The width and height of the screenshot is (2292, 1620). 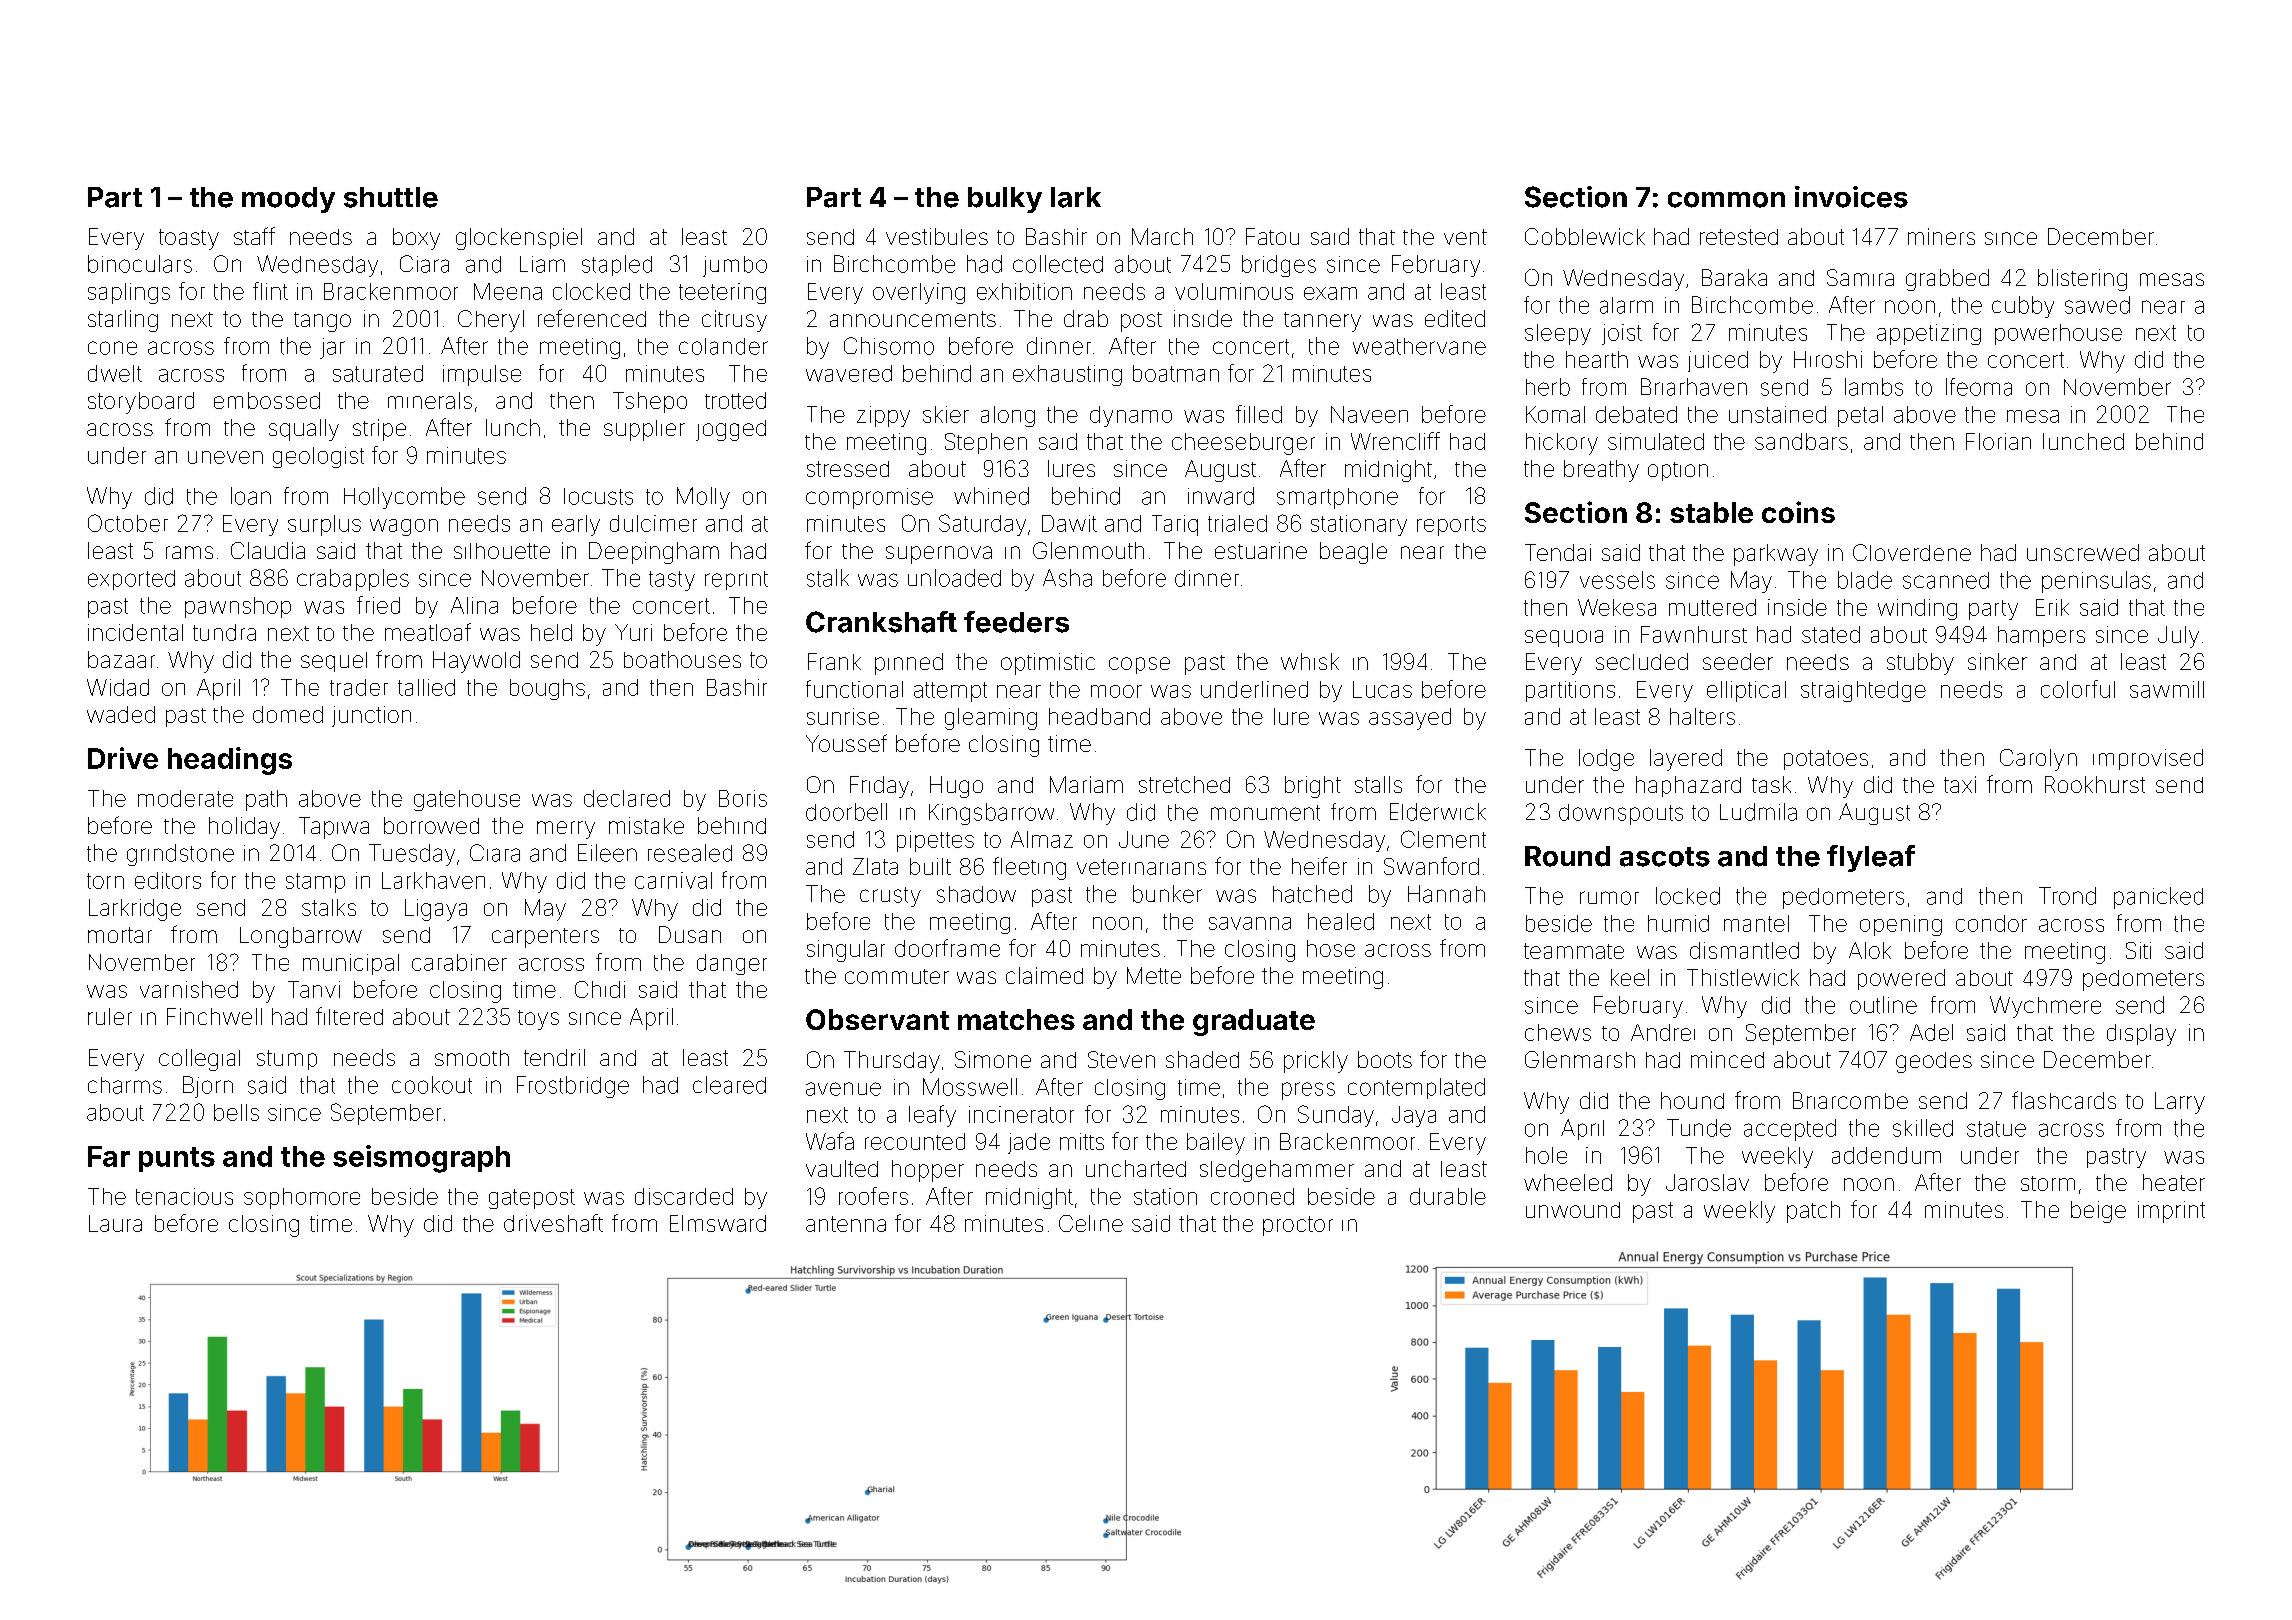 What do you see at coordinates (1044, 975) in the screenshot?
I see `claimed` at bounding box center [1044, 975].
